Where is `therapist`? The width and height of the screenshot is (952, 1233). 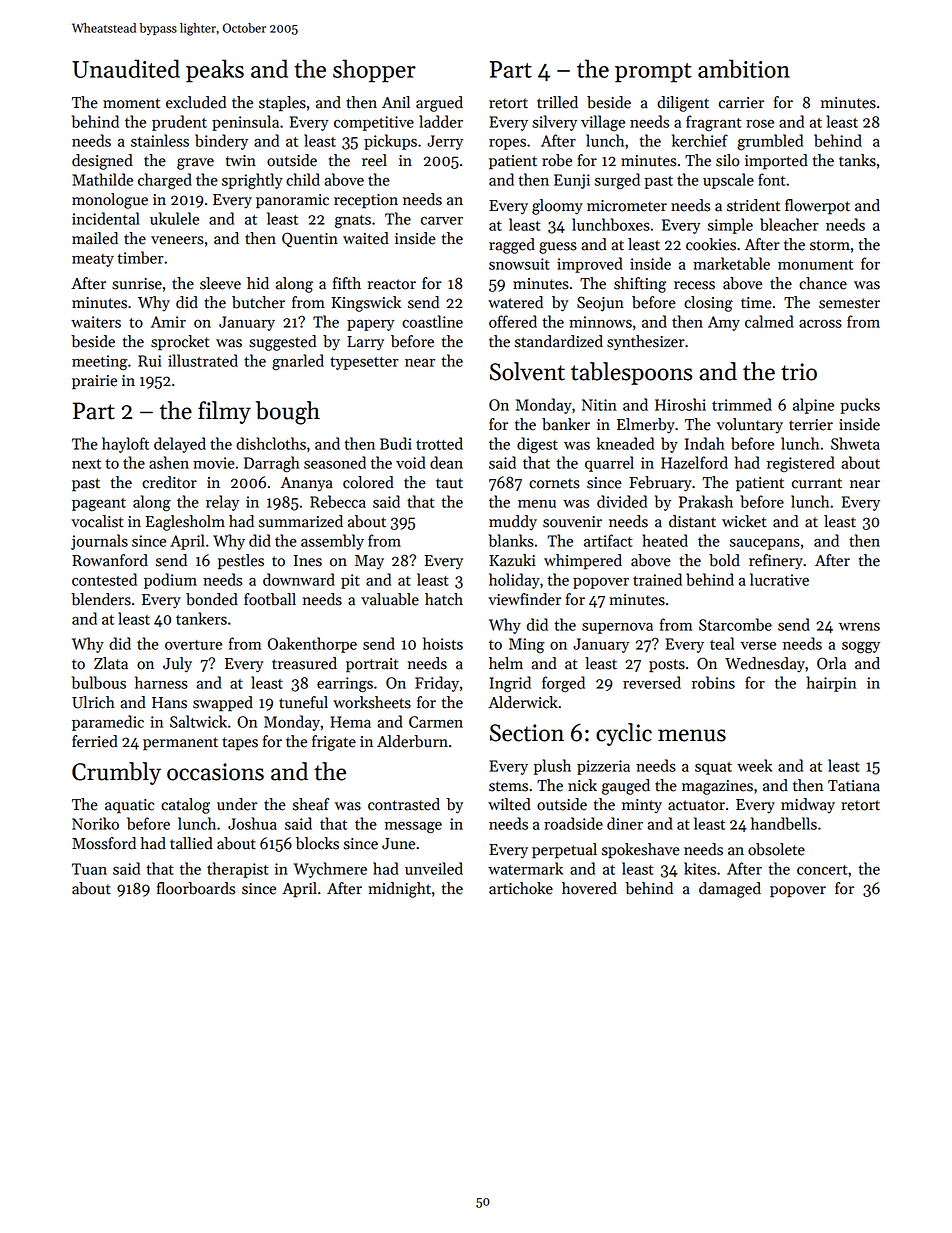 therapist is located at coordinates (238, 870).
